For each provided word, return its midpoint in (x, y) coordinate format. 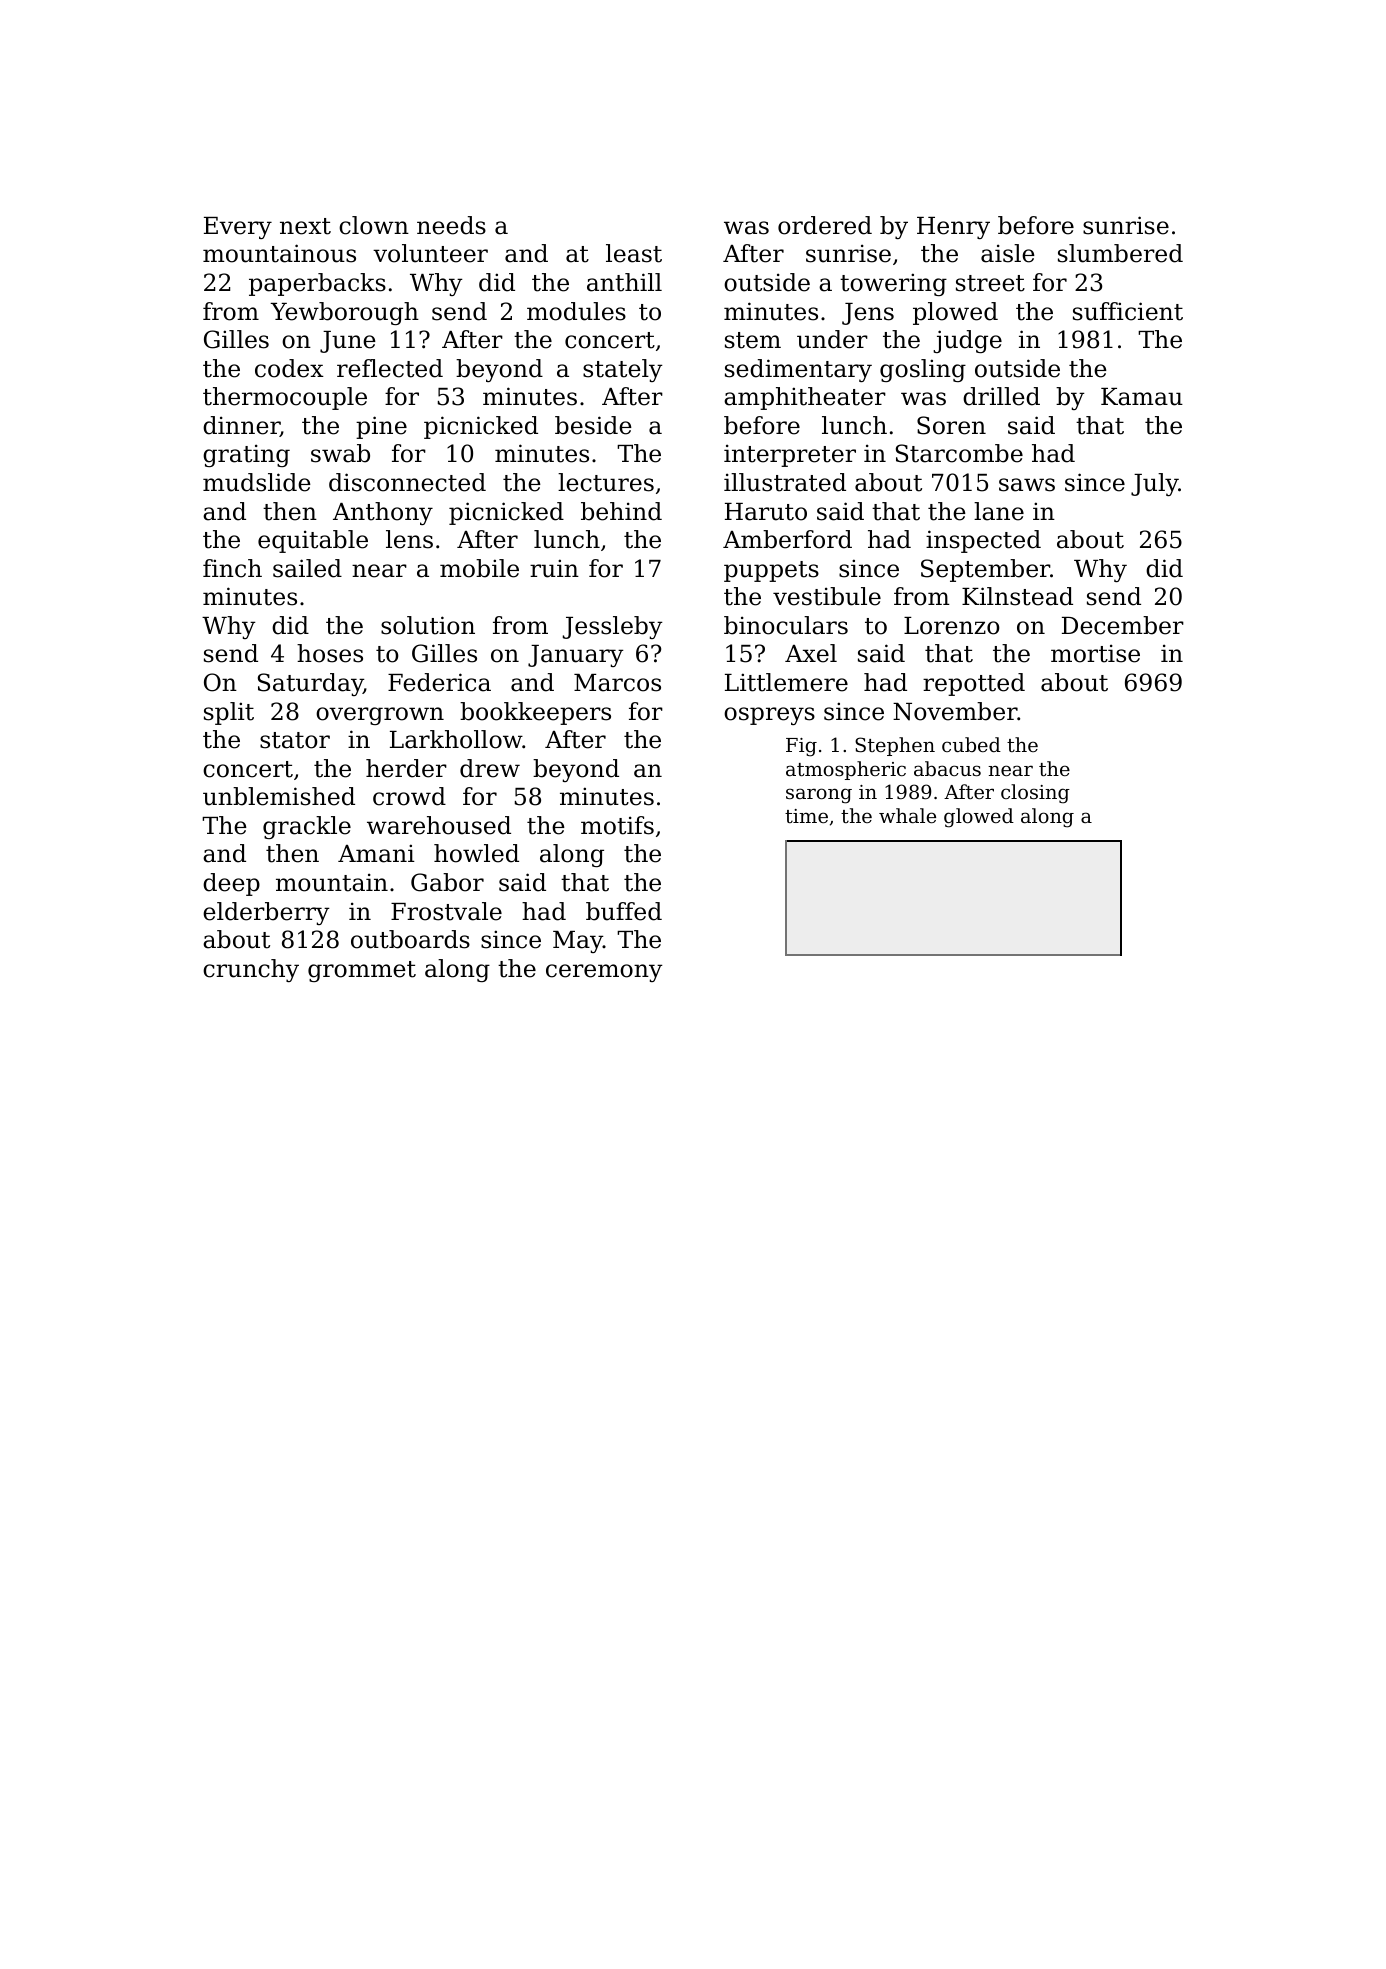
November (955, 711)
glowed (979, 818)
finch (232, 568)
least (634, 253)
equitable (313, 541)
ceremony (604, 973)
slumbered (1120, 253)
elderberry (266, 913)
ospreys (769, 716)
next (305, 226)
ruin (554, 568)
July (1155, 484)
